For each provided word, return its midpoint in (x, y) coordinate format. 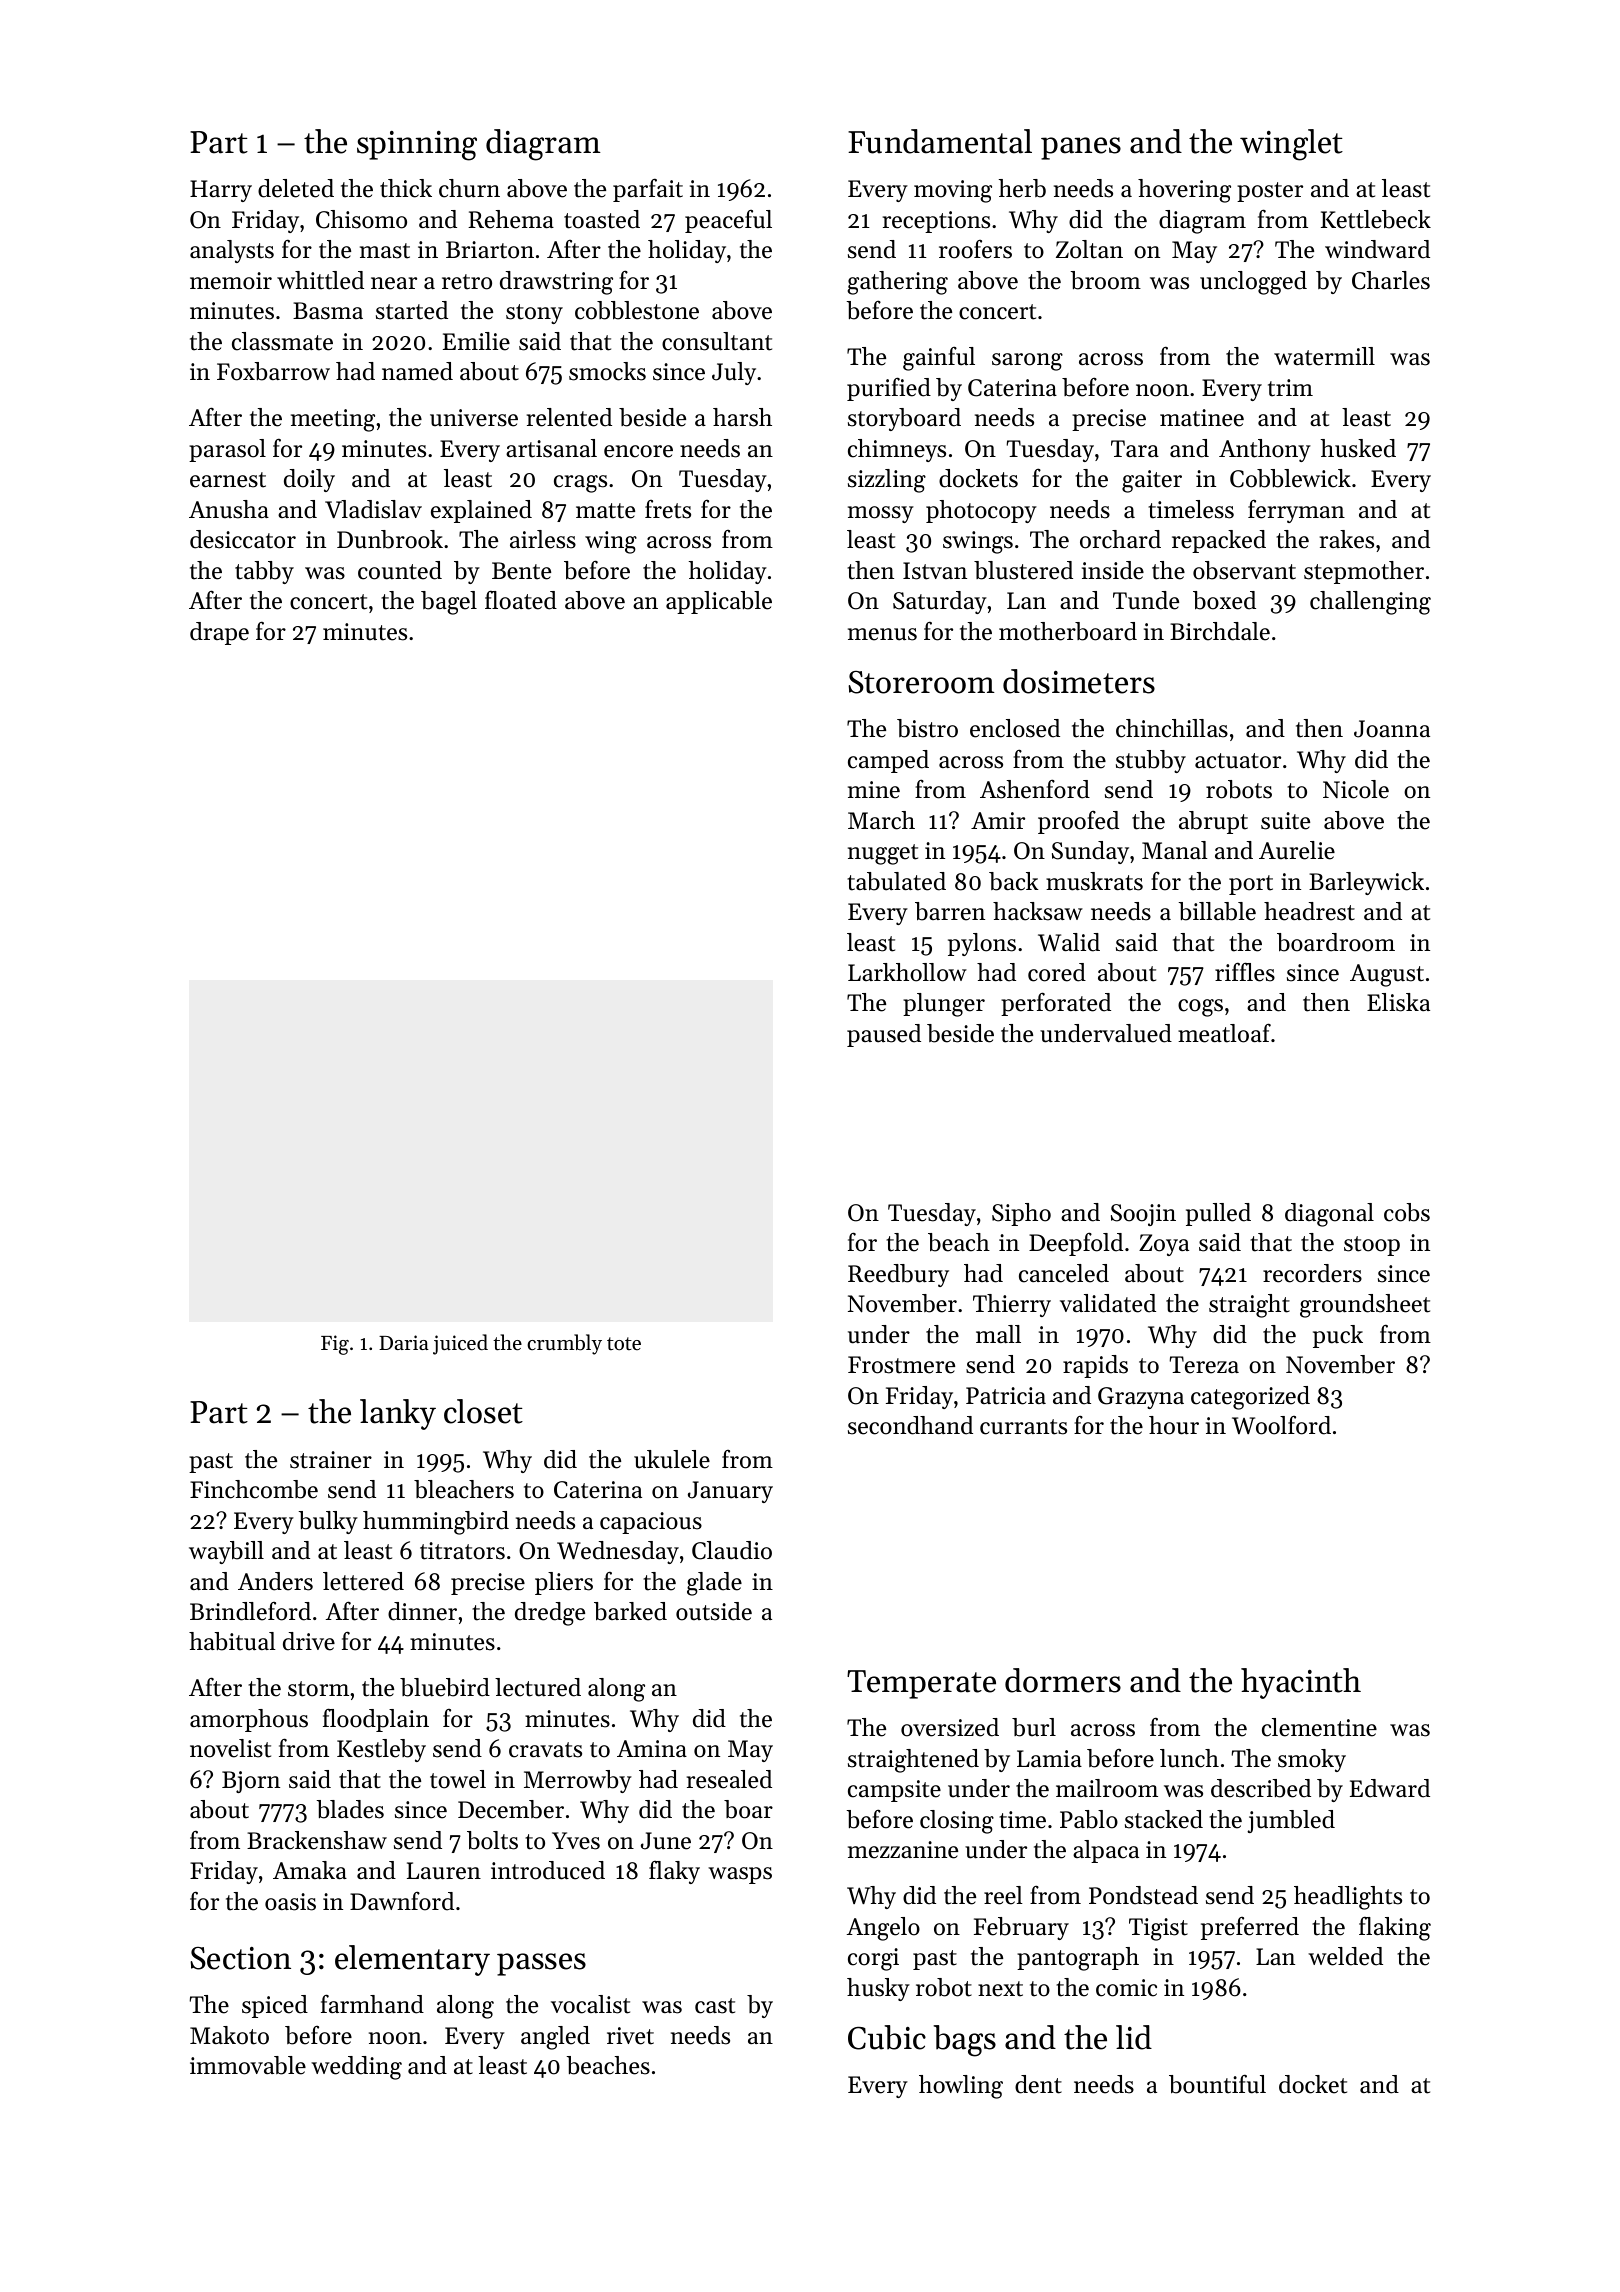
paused (884, 1035)
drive (309, 1641)
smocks (607, 371)
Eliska (1398, 1002)
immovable (248, 2065)
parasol (227, 450)
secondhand (910, 1425)
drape (219, 633)
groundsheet (1365, 1306)
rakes (1347, 539)
